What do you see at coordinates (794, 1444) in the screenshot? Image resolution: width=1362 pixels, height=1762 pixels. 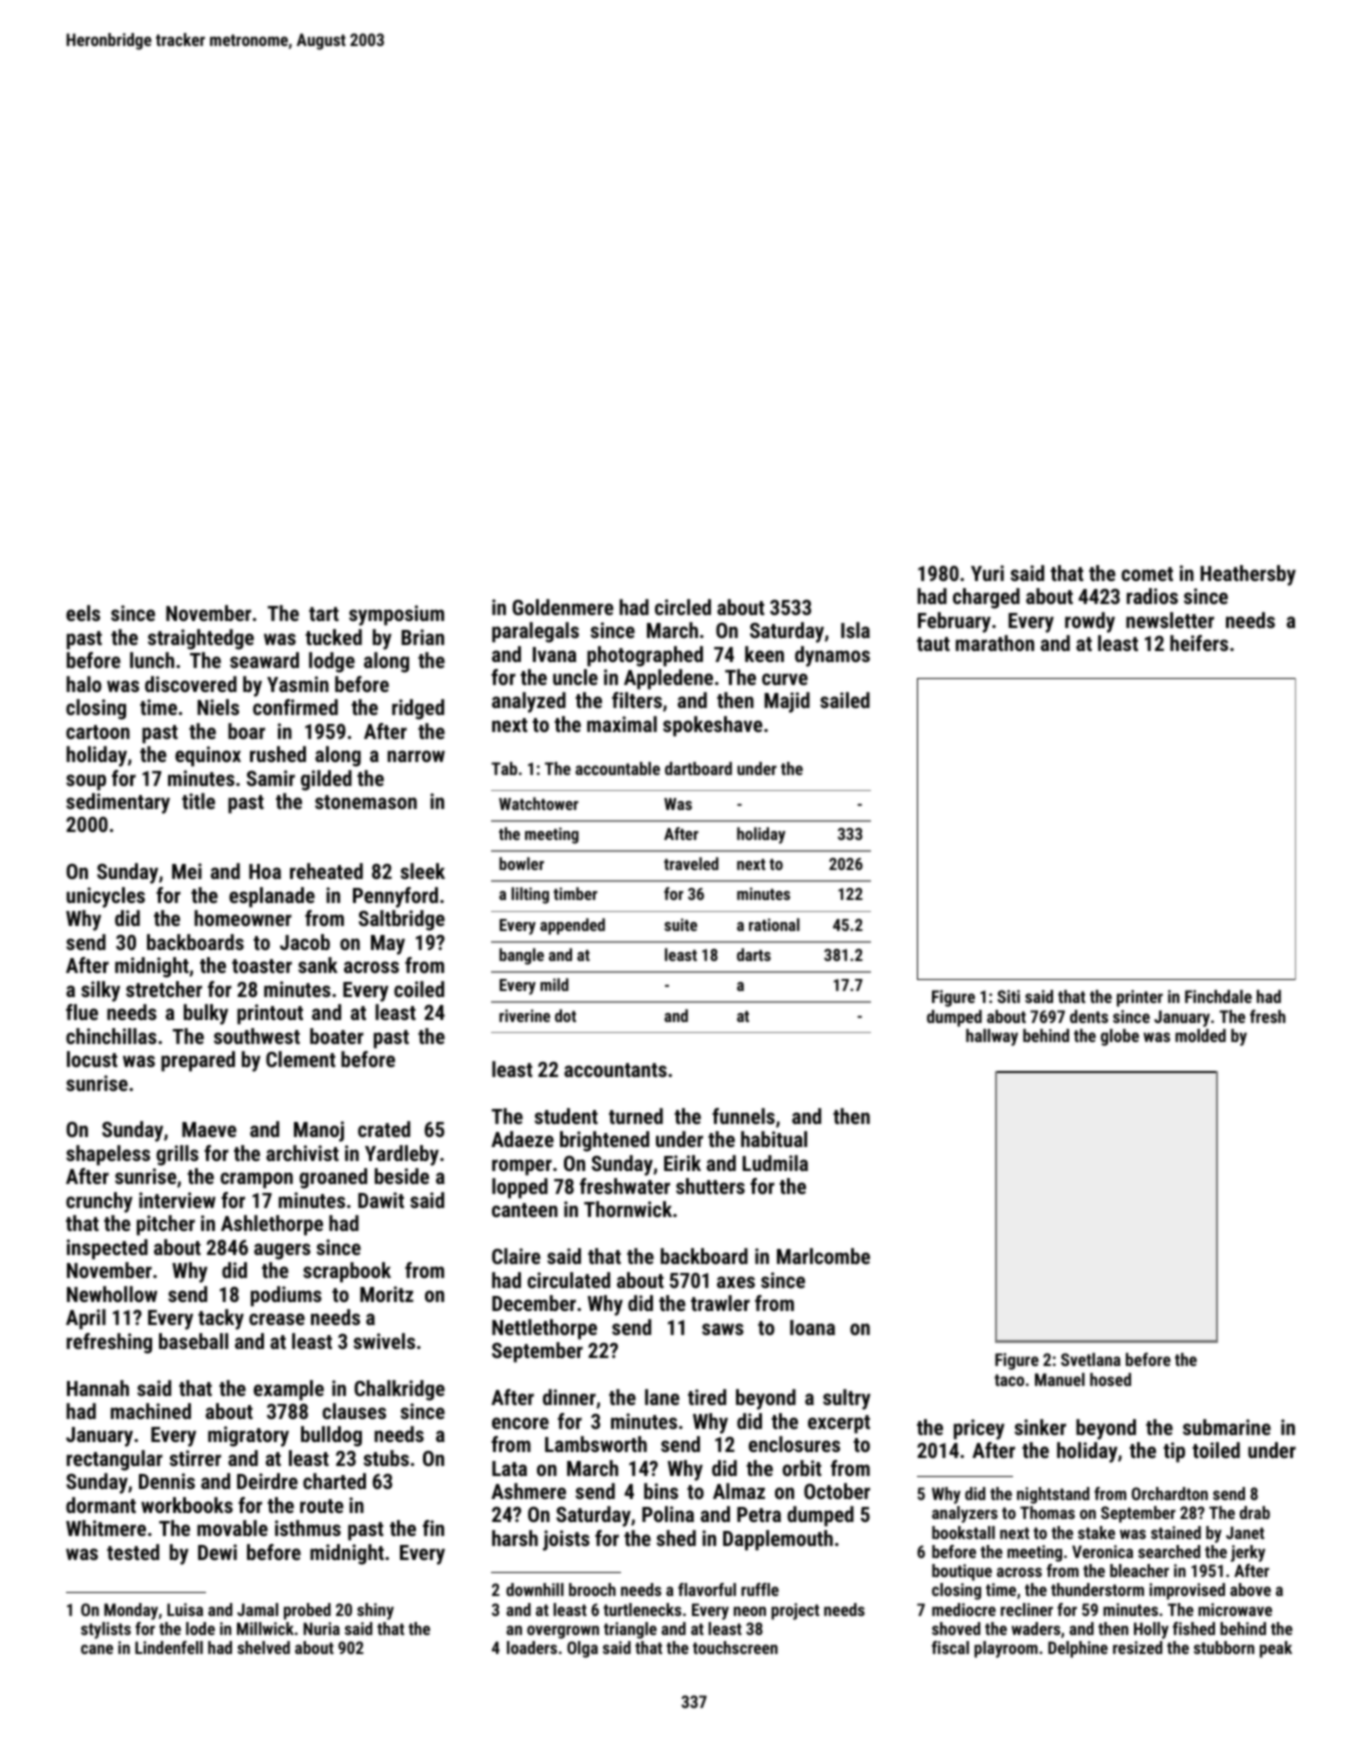 I see `enclosures` at bounding box center [794, 1444].
